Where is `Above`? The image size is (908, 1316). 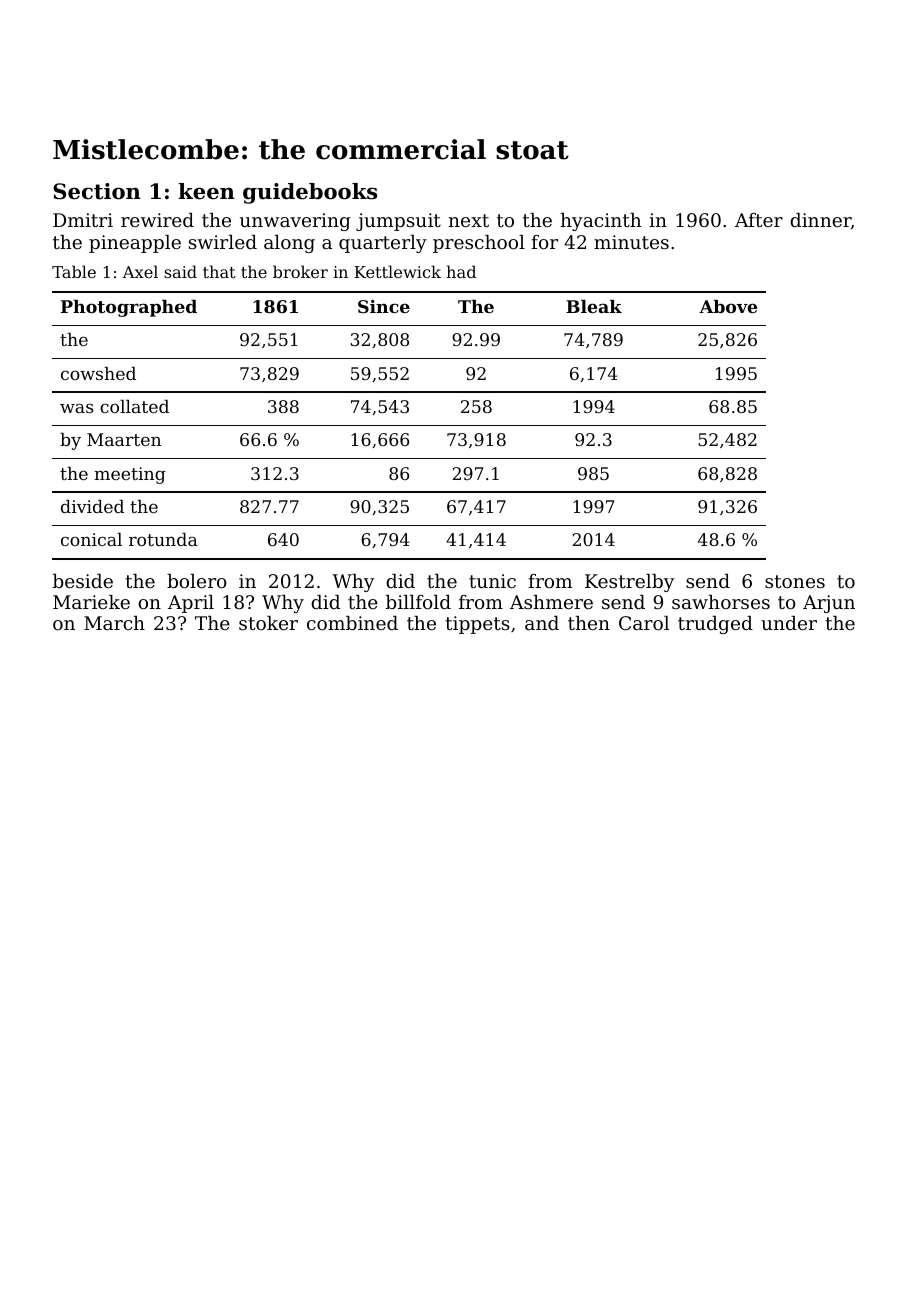 Above is located at coordinates (728, 306).
